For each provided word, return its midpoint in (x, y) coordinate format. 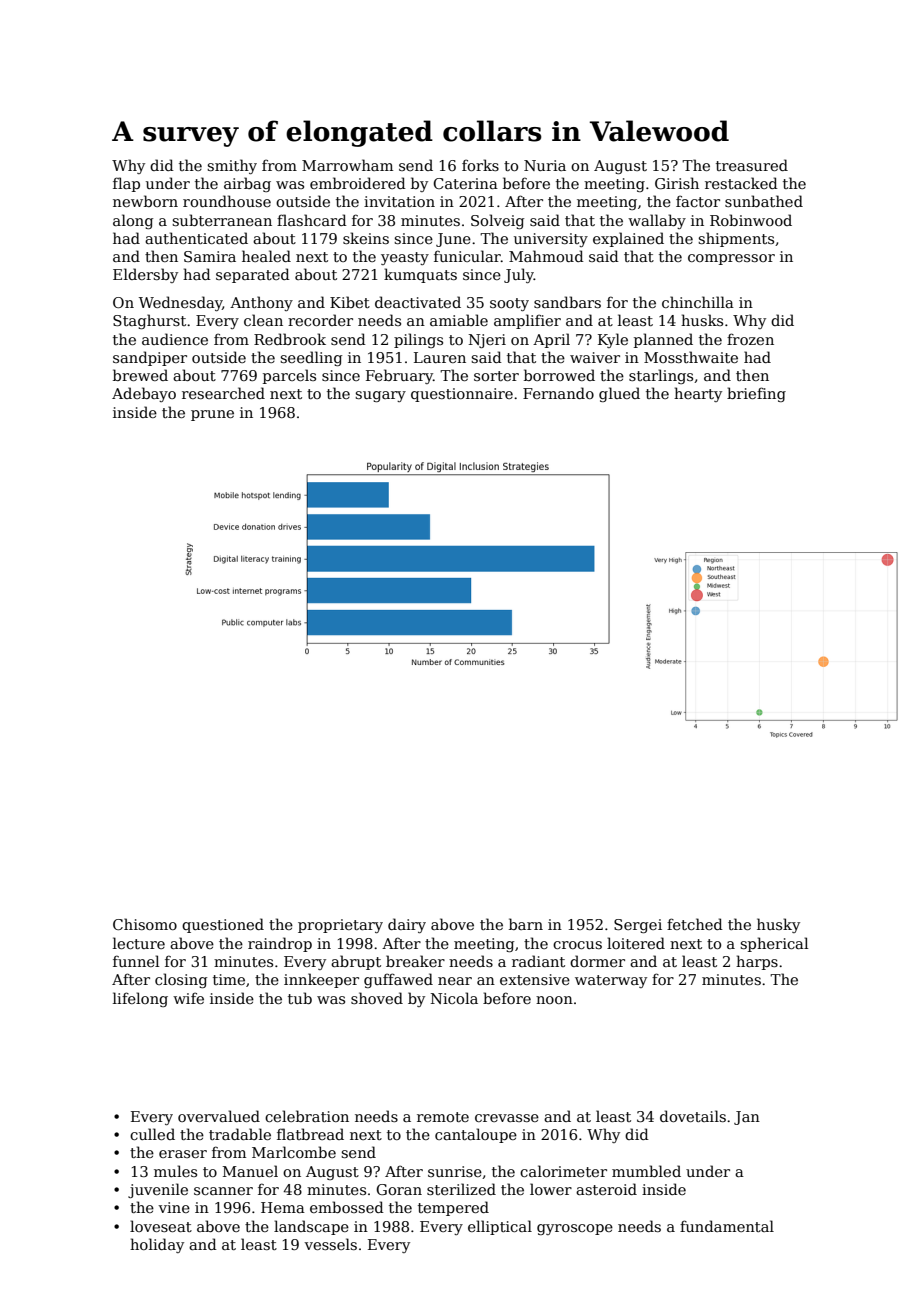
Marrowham (347, 165)
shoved (377, 998)
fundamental (727, 1226)
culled (152, 1134)
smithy (232, 166)
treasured (752, 165)
